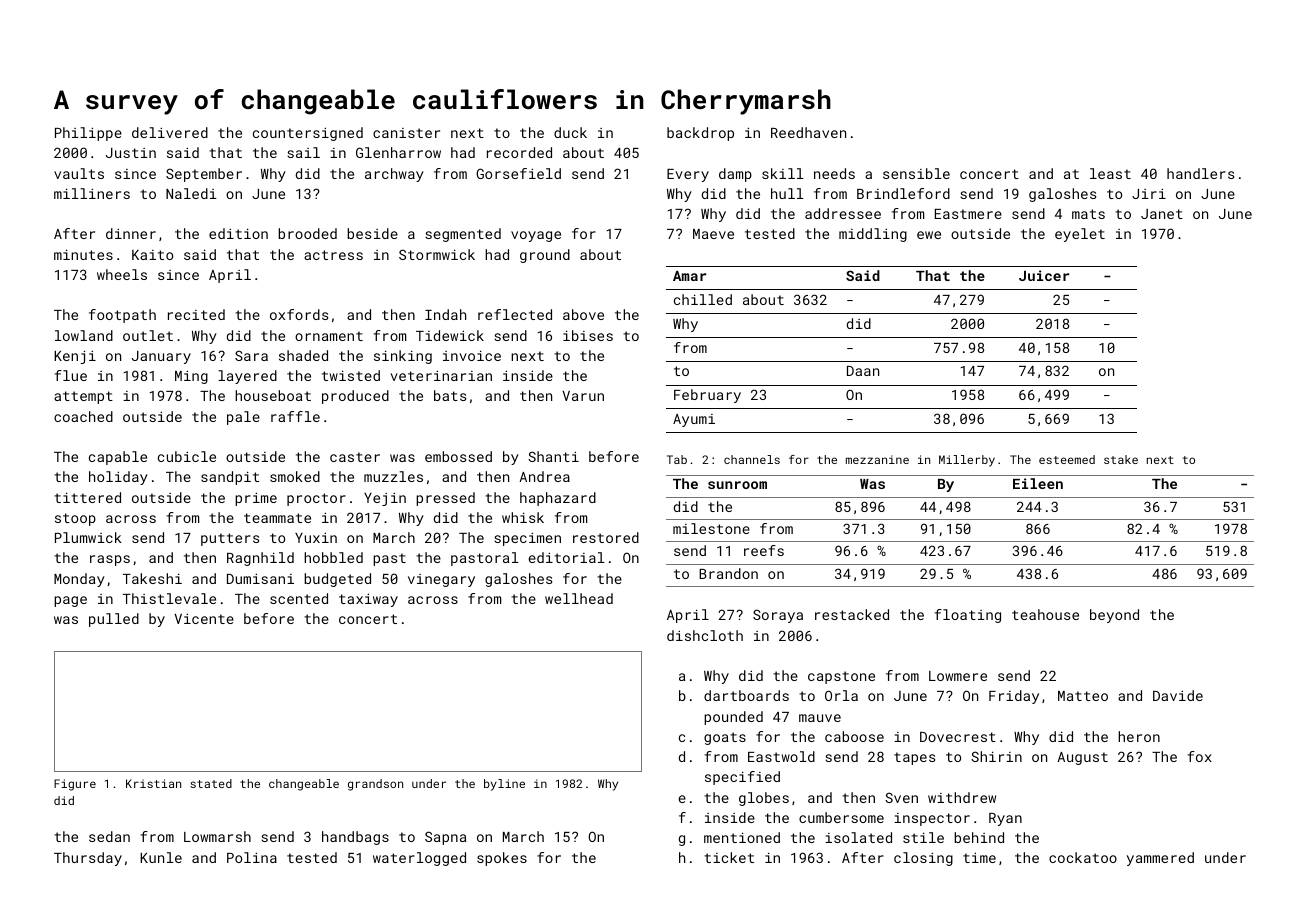 The image size is (1308, 924). Describe the element at coordinates (1121, 459) in the document. I see `stake` at that location.
